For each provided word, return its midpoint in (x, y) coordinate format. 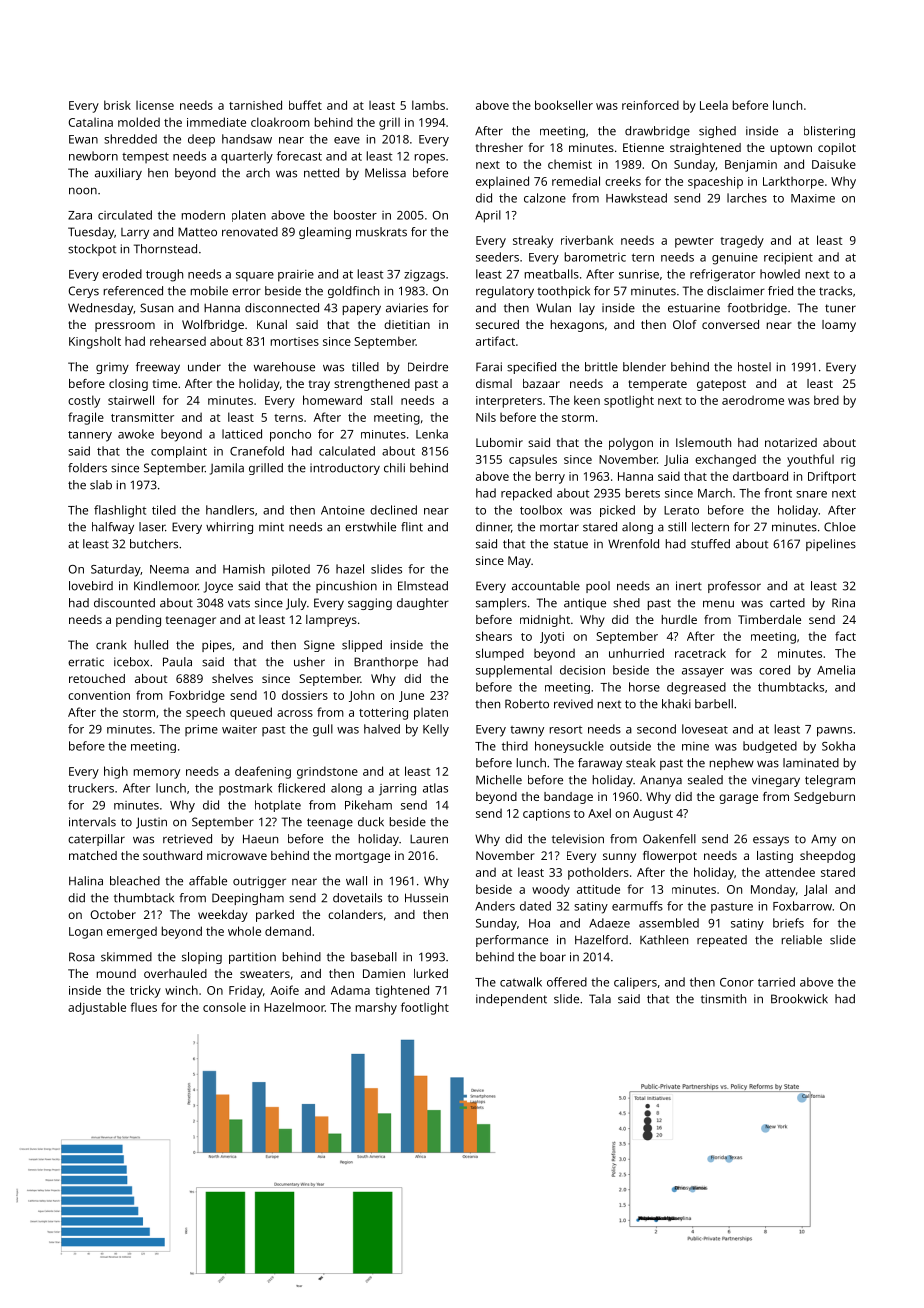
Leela (714, 105)
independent (511, 1000)
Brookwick (799, 999)
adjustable (97, 1008)
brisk (117, 105)
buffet (305, 105)
